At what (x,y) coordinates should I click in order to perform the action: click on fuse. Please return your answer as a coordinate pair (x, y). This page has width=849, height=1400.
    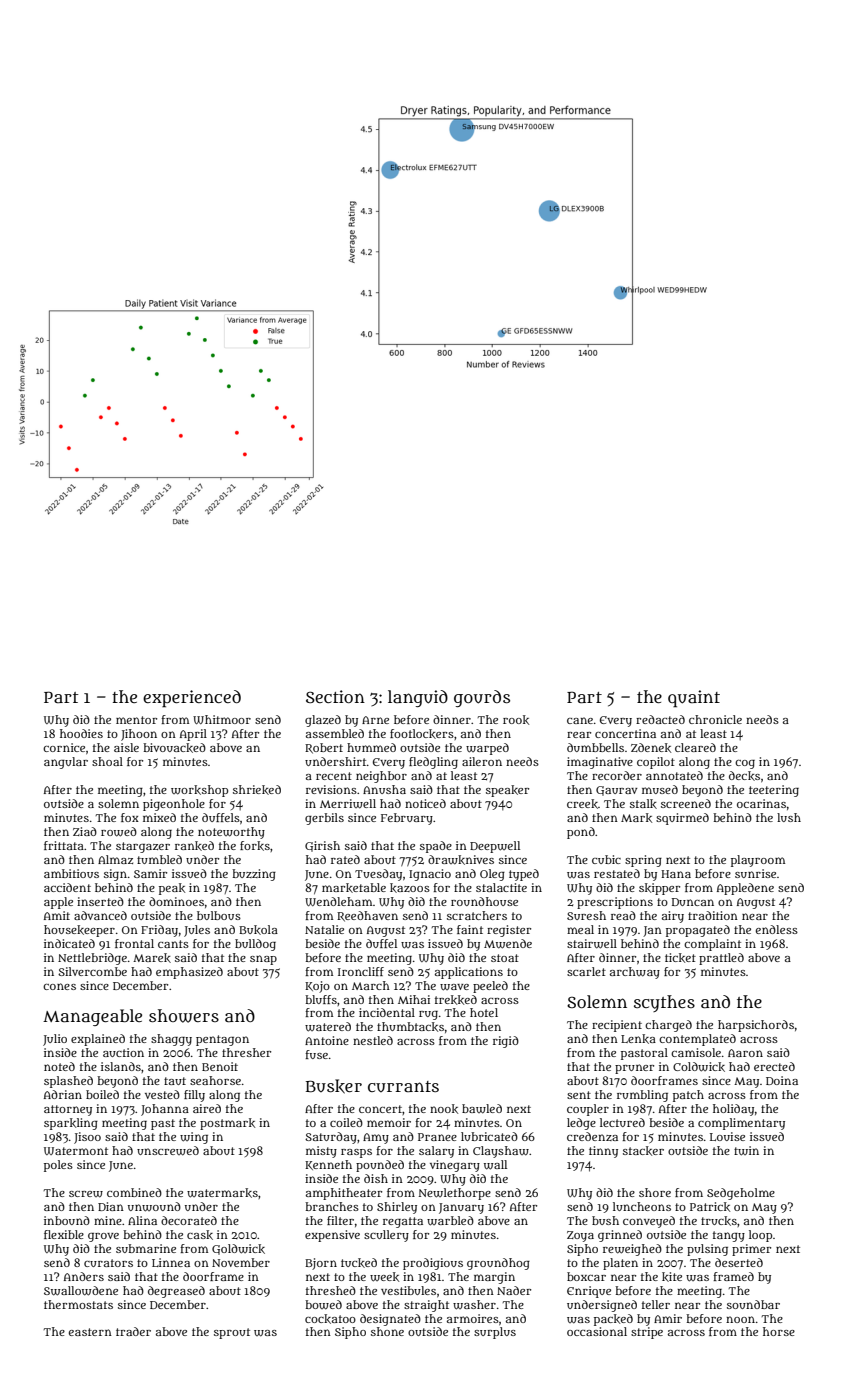
    Looking at the image, I should click on (316, 1054).
